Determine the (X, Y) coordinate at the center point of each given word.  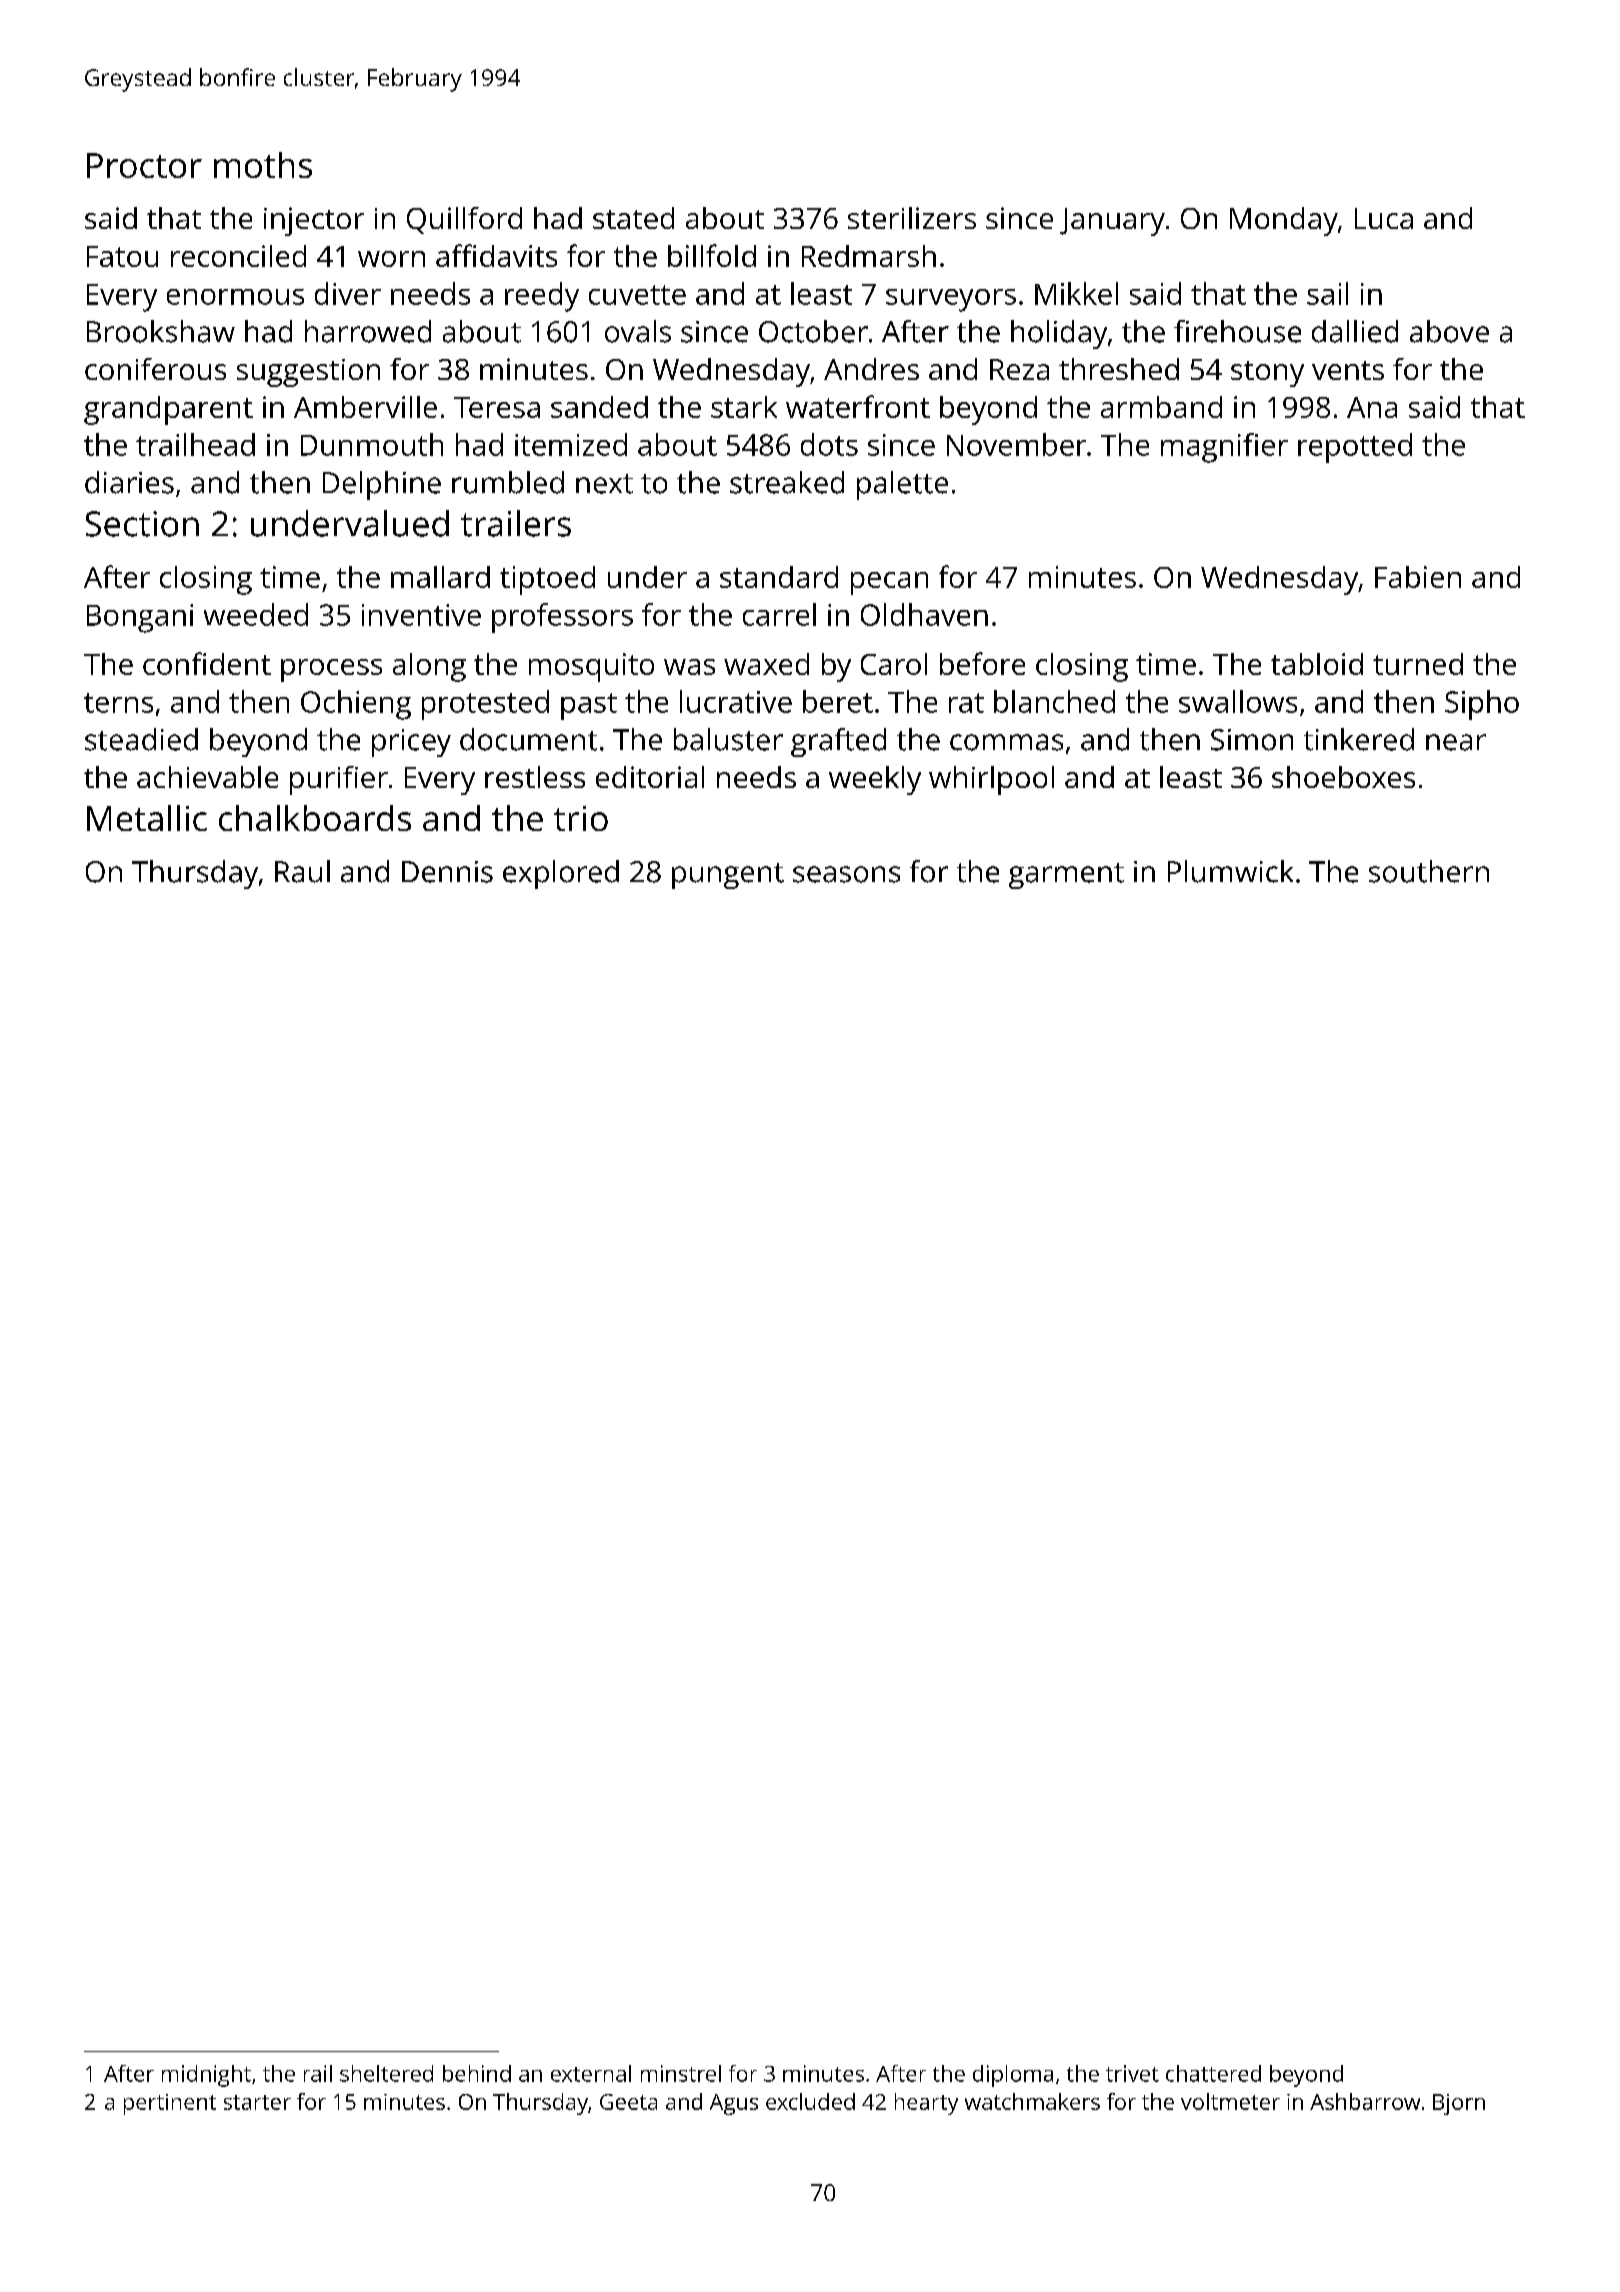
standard (779, 577)
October (813, 331)
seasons (846, 874)
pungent (728, 876)
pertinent (170, 2104)
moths (263, 165)
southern (1429, 871)
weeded (256, 614)
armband (1161, 407)
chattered (1213, 2073)
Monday (1284, 221)
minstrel (681, 2073)
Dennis (447, 872)
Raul (302, 871)
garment (1066, 876)
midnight (206, 2076)
